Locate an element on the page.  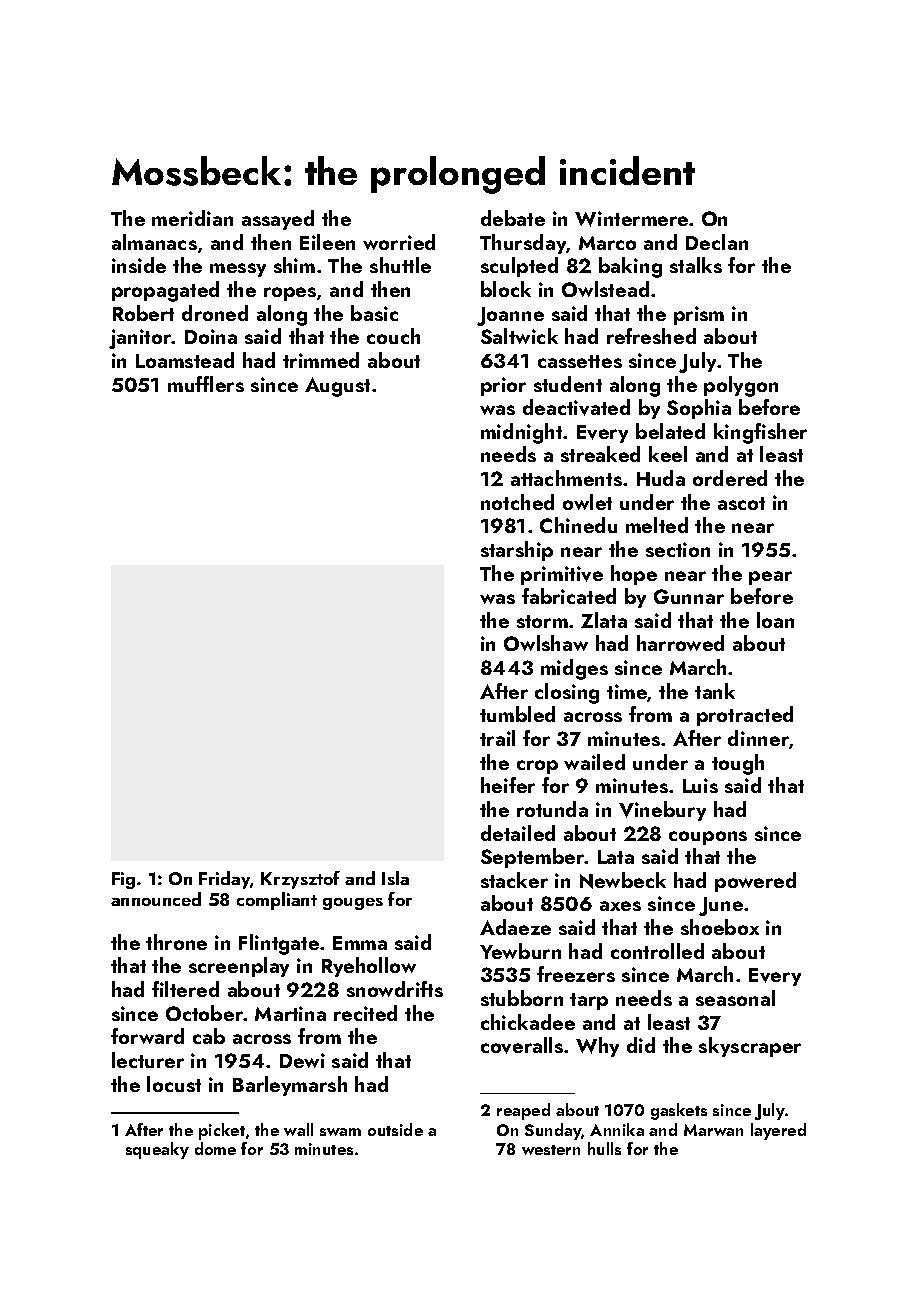
notched is located at coordinates (517, 502).
